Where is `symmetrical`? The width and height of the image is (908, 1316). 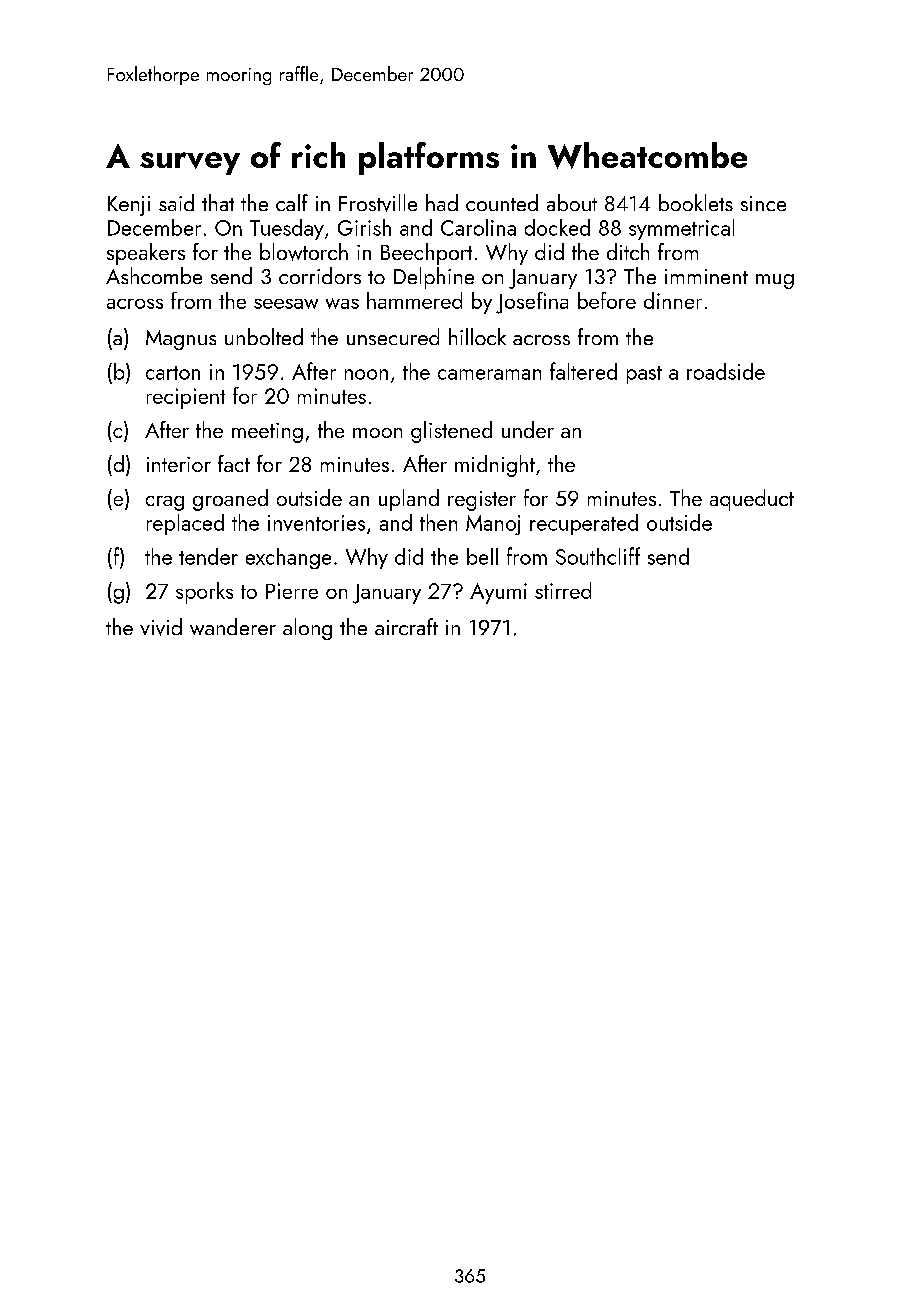 symmetrical is located at coordinates (681, 229).
